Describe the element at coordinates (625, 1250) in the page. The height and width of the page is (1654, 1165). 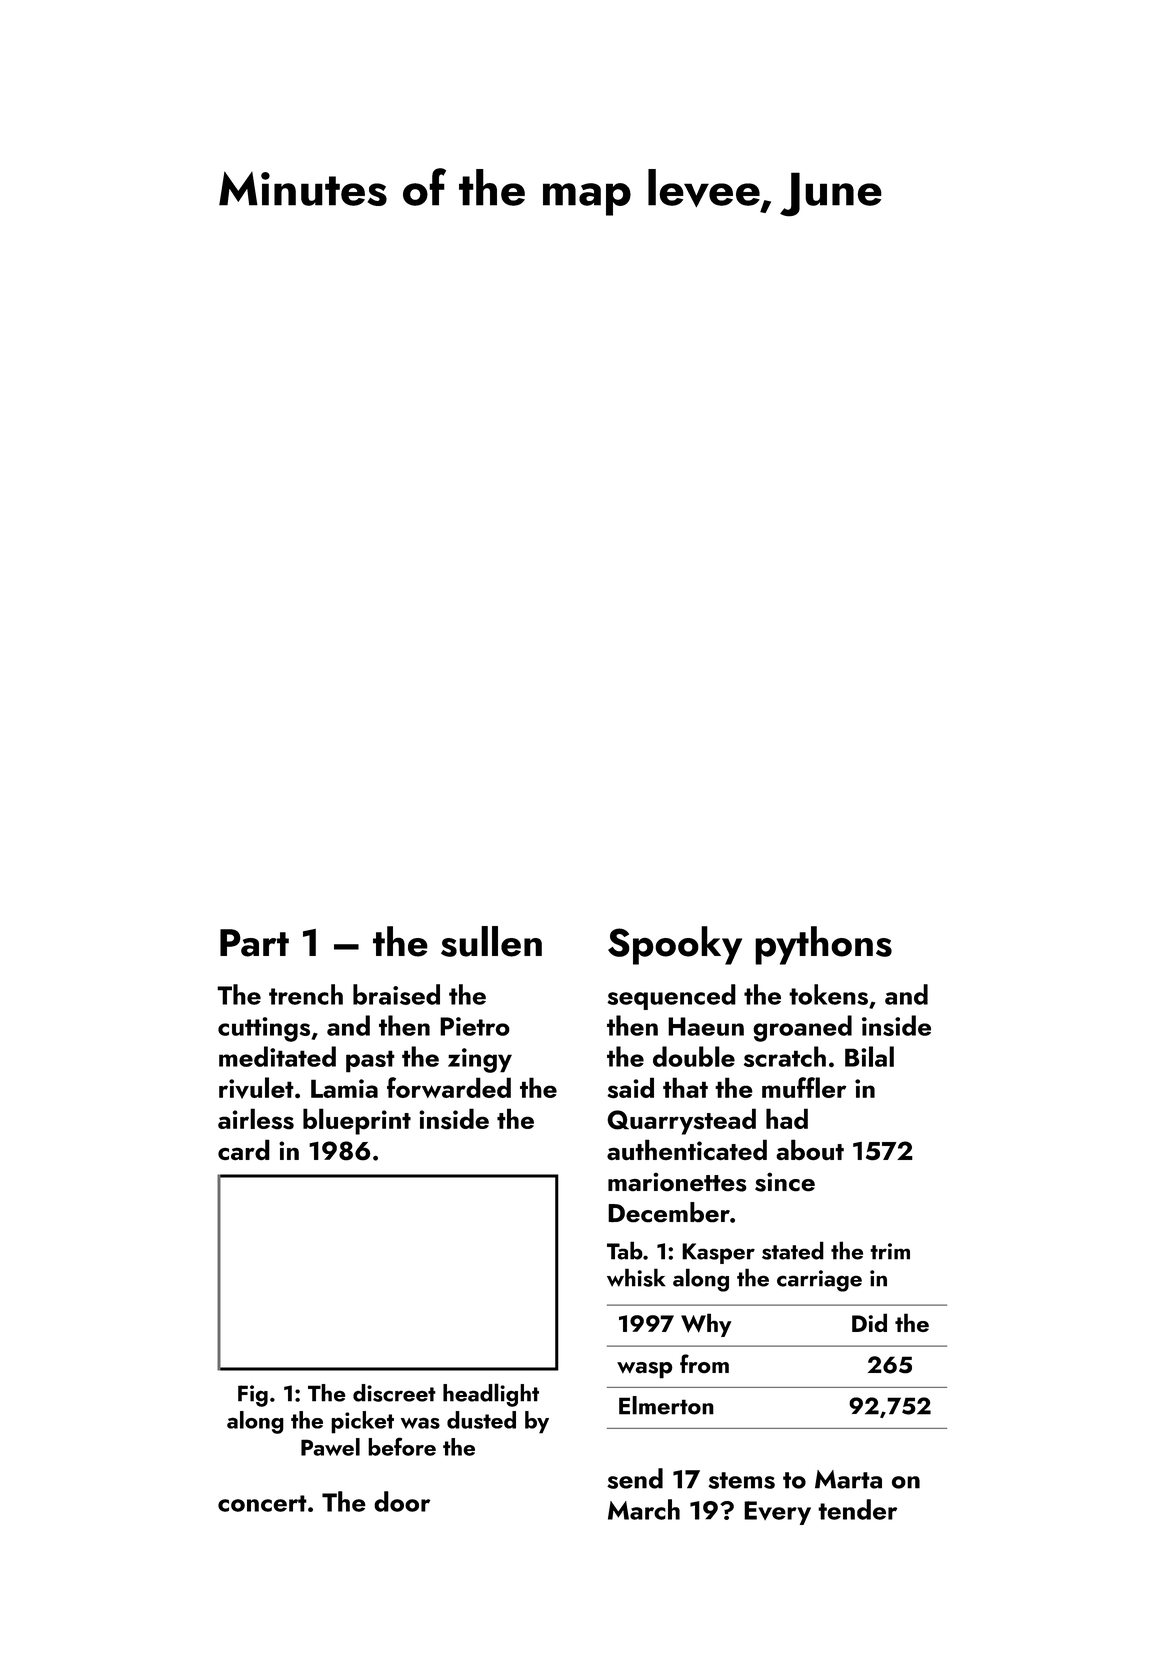
I see `Tab` at that location.
